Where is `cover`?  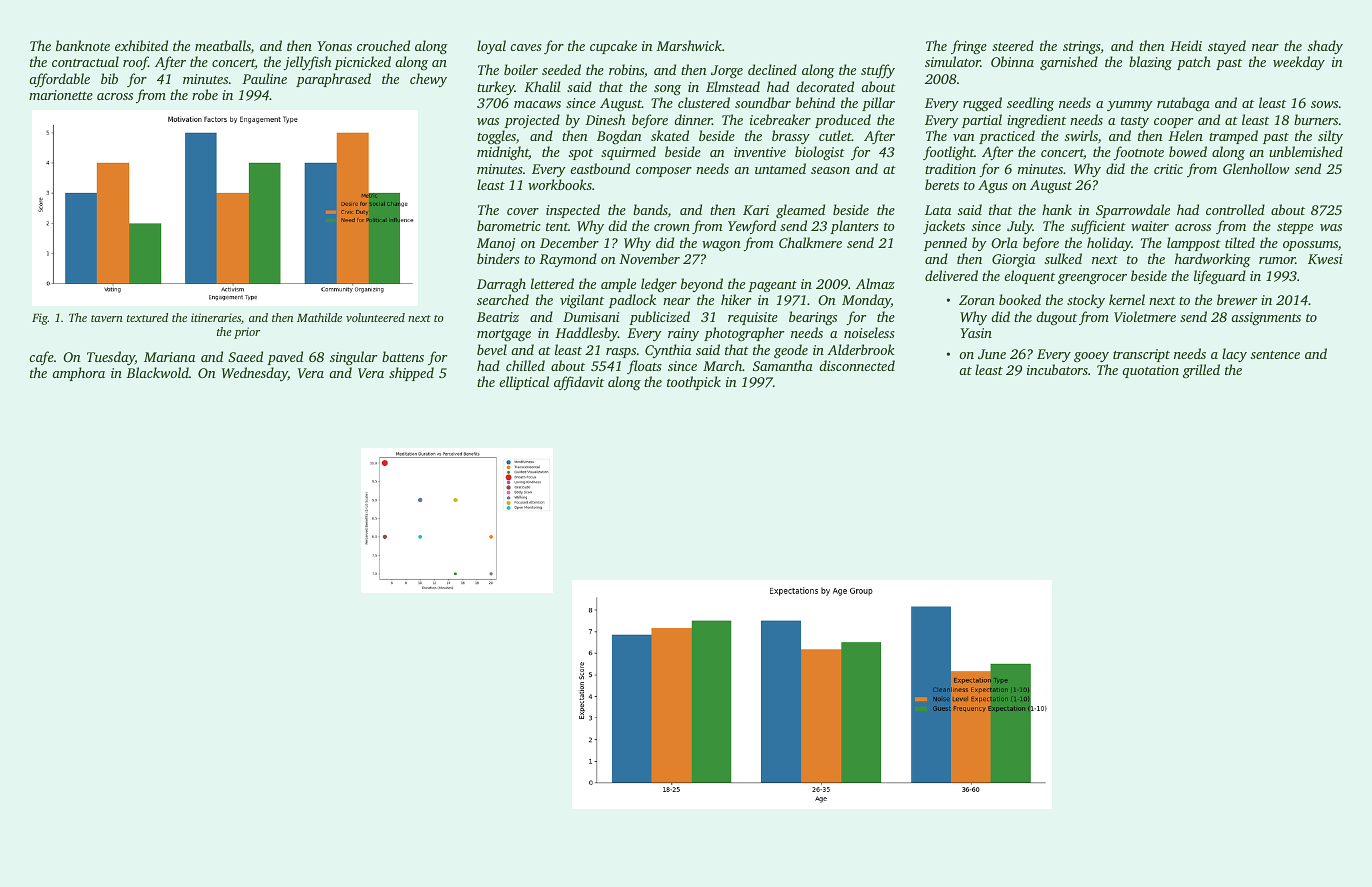
cover is located at coordinates (523, 211).
